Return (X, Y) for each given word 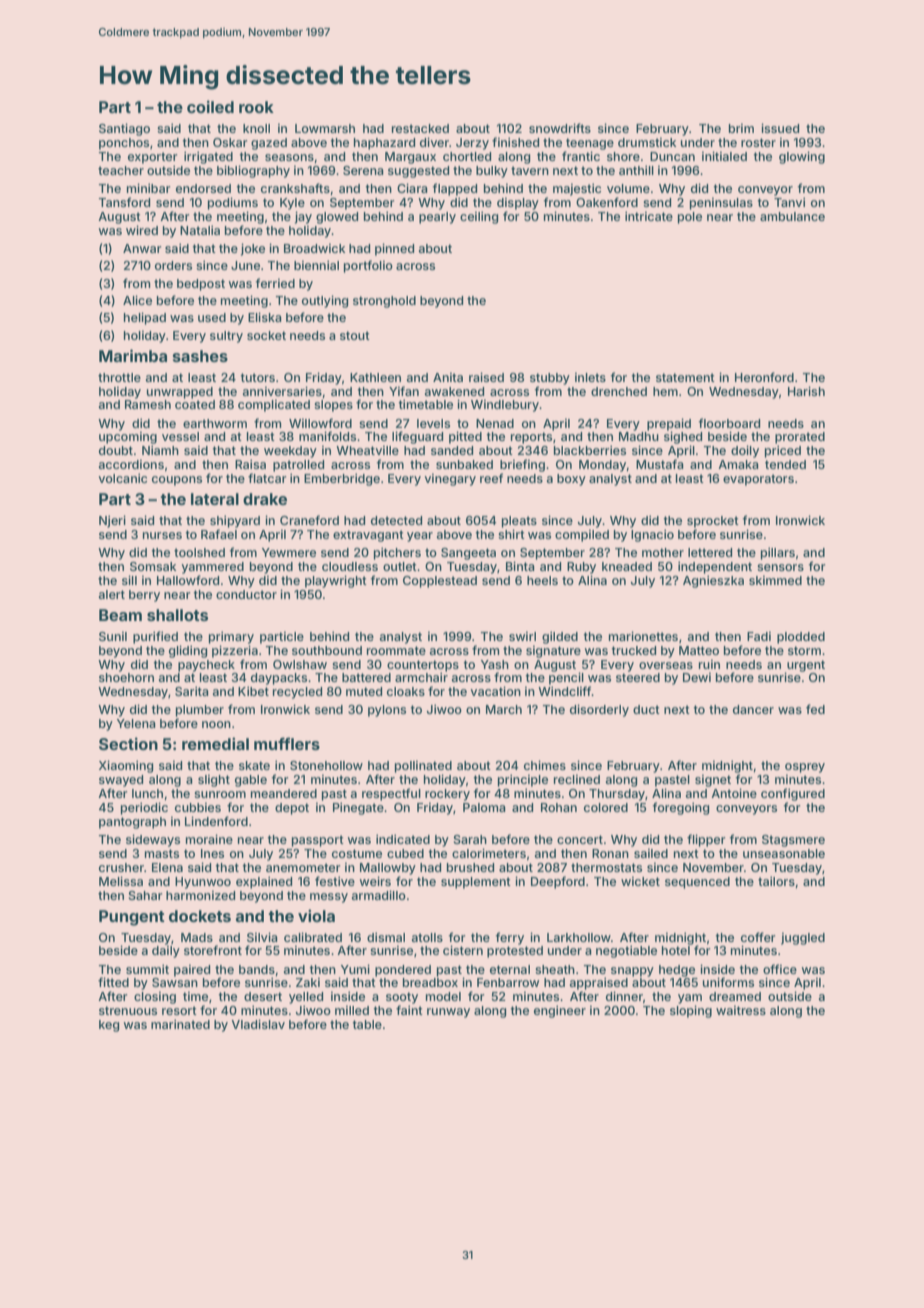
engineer (560, 1011)
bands (257, 969)
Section (128, 743)
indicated (403, 839)
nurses (162, 535)
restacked (420, 128)
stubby (550, 379)
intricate (649, 216)
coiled (210, 106)
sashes (200, 356)
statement (685, 377)
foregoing (681, 808)
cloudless (350, 566)
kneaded (627, 566)
